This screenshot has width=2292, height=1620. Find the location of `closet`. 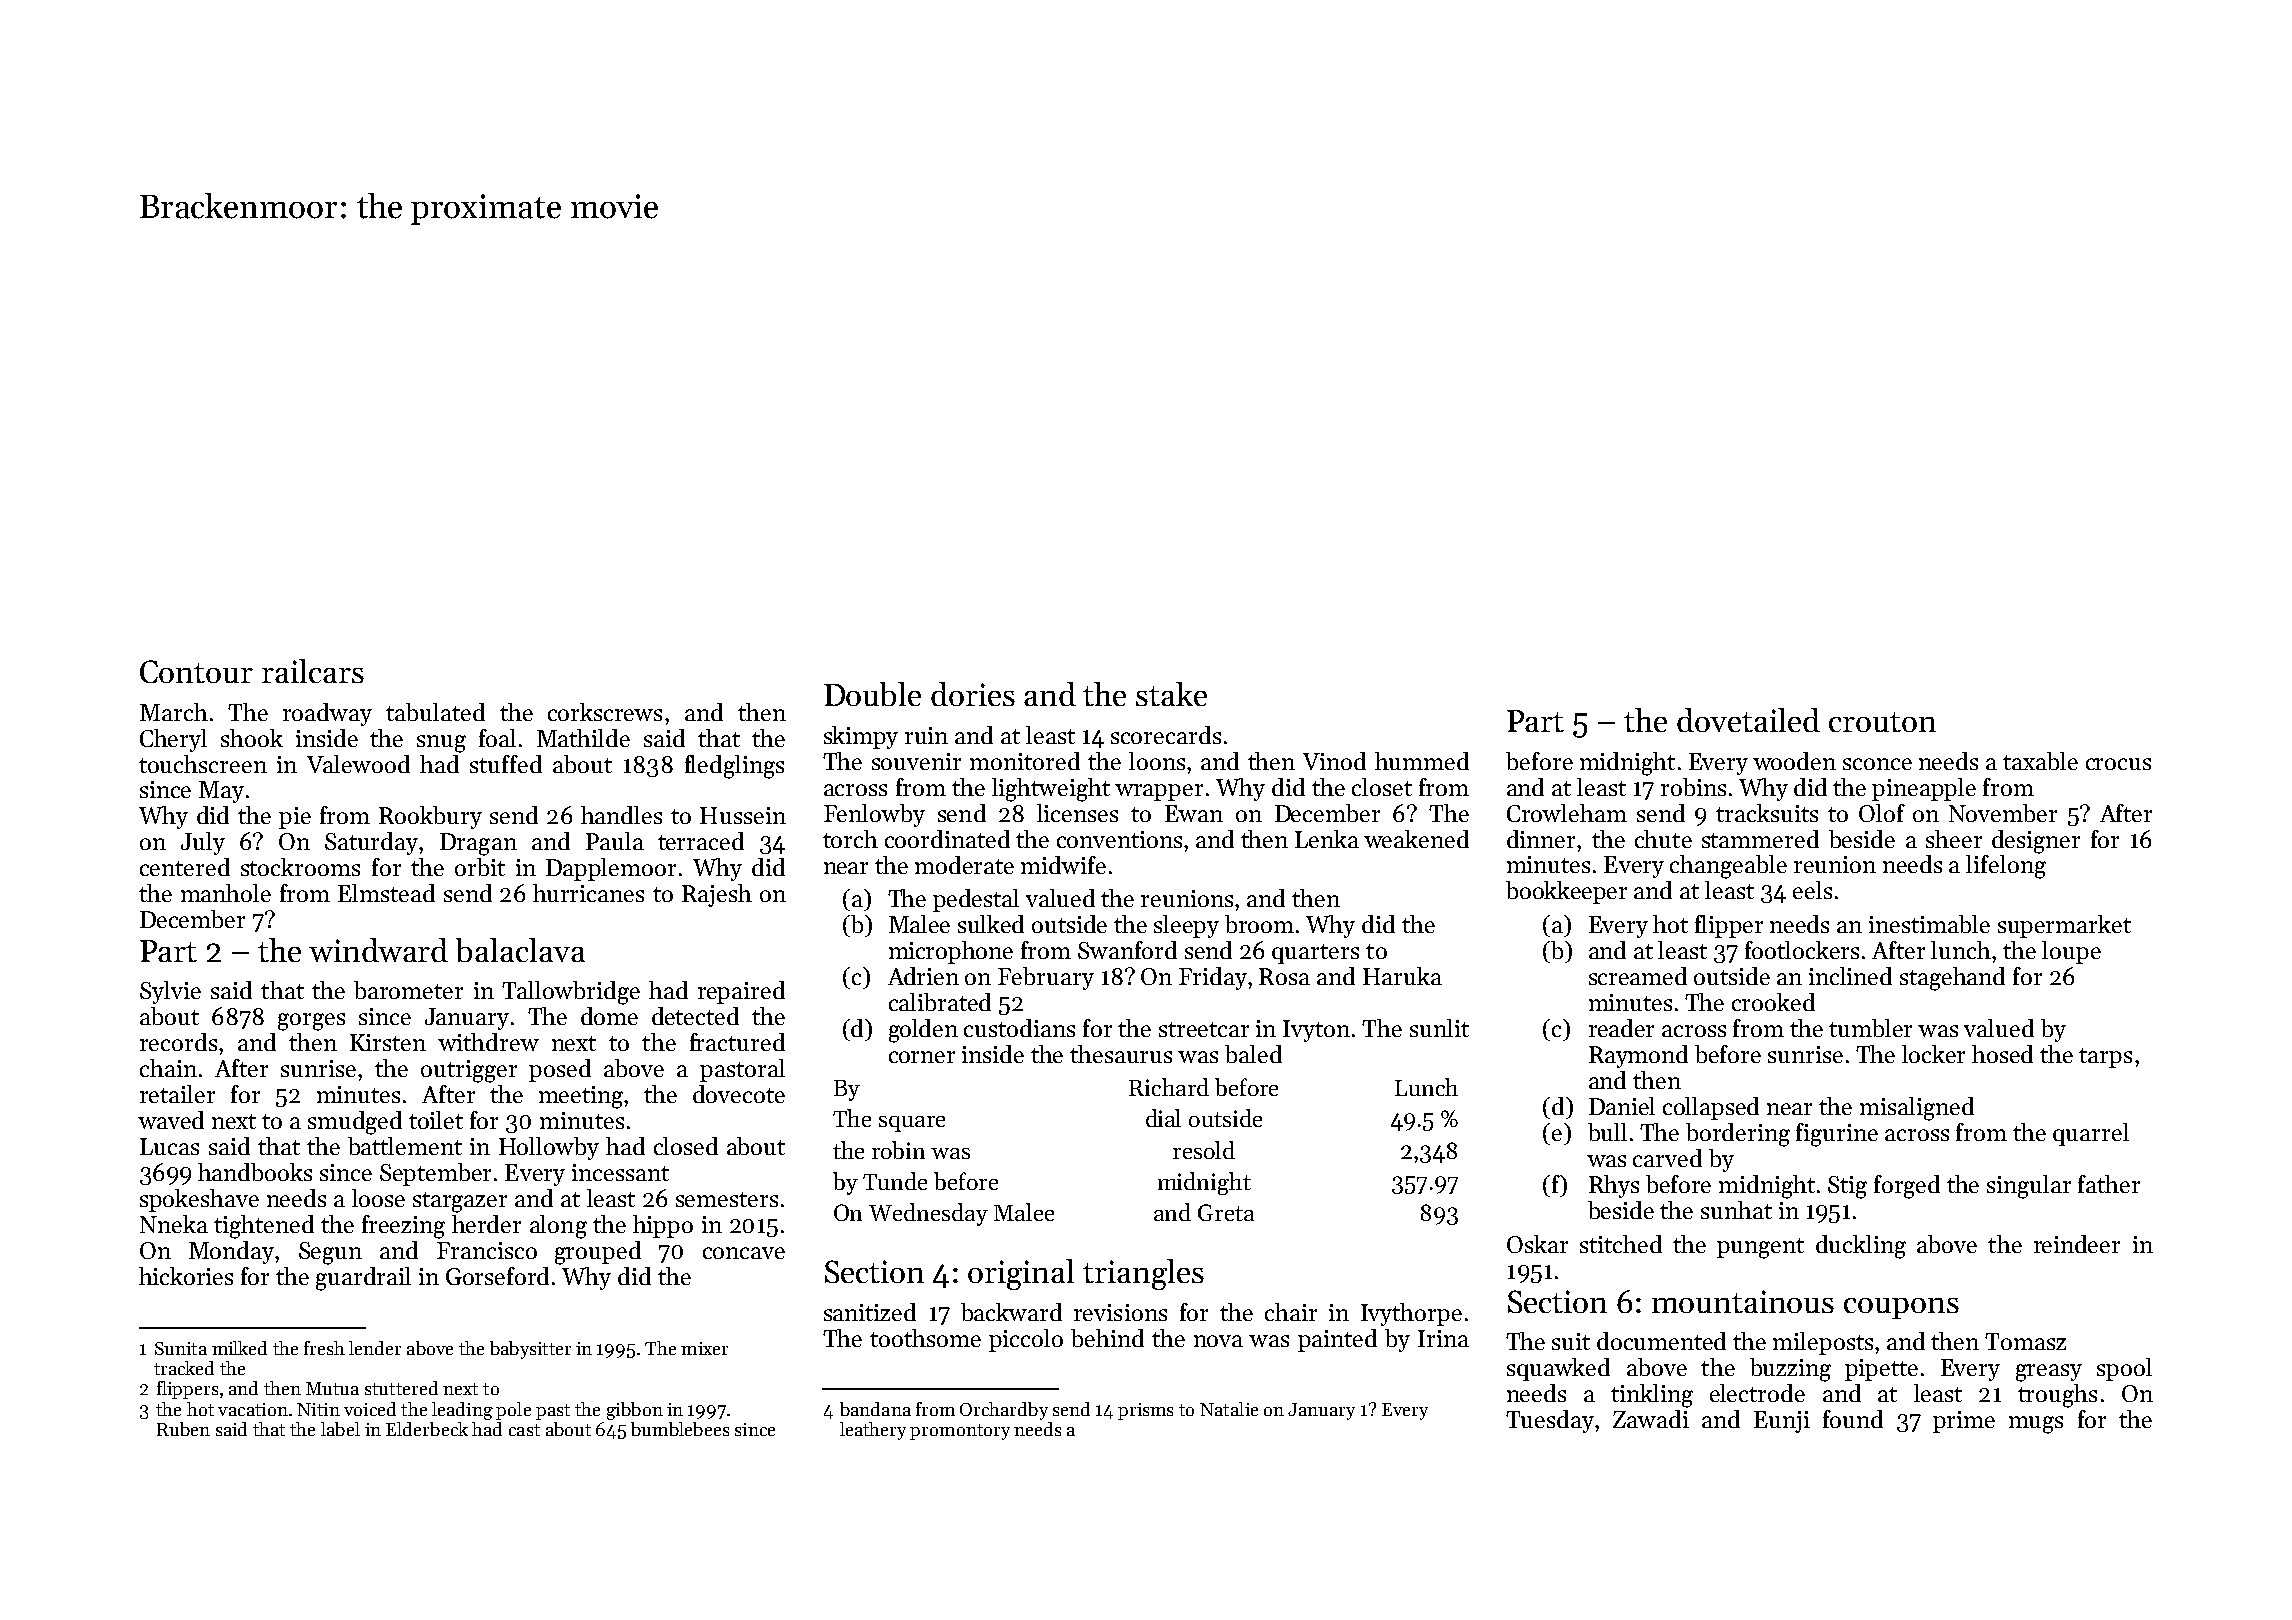

closet is located at coordinates (1382, 787).
